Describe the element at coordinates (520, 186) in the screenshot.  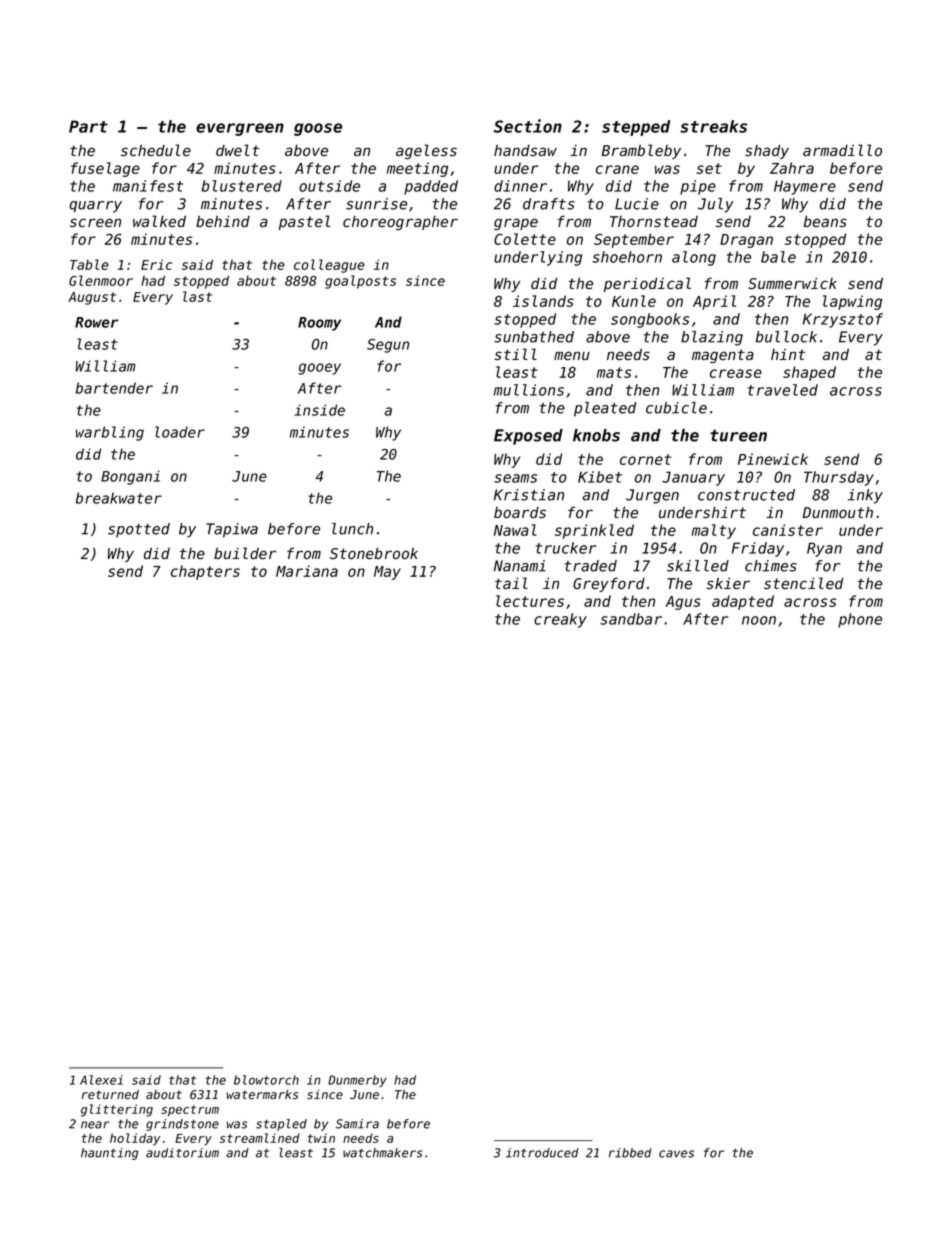
I see `dinner` at that location.
